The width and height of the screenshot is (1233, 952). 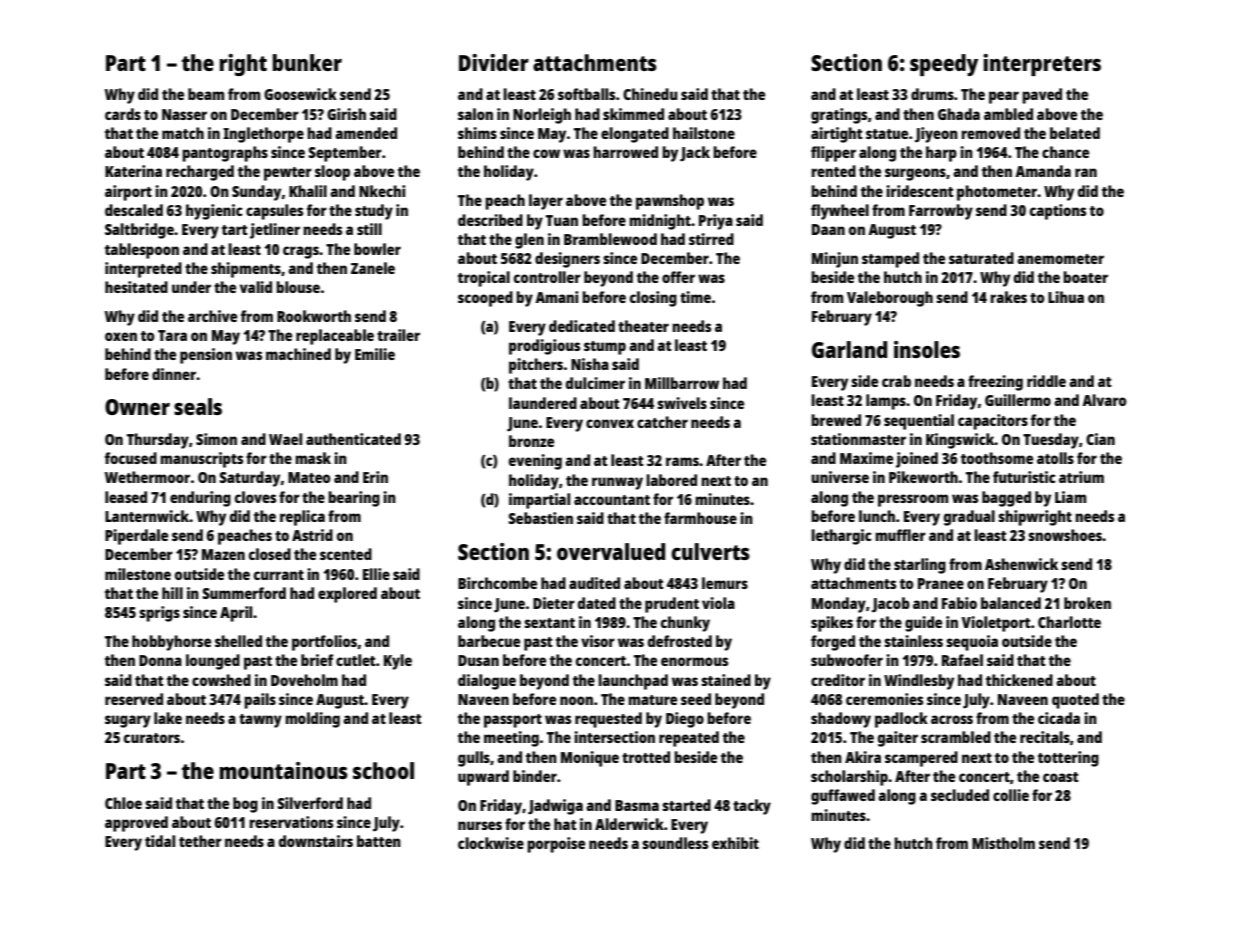 What do you see at coordinates (891, 605) in the screenshot?
I see `Jacob` at bounding box center [891, 605].
